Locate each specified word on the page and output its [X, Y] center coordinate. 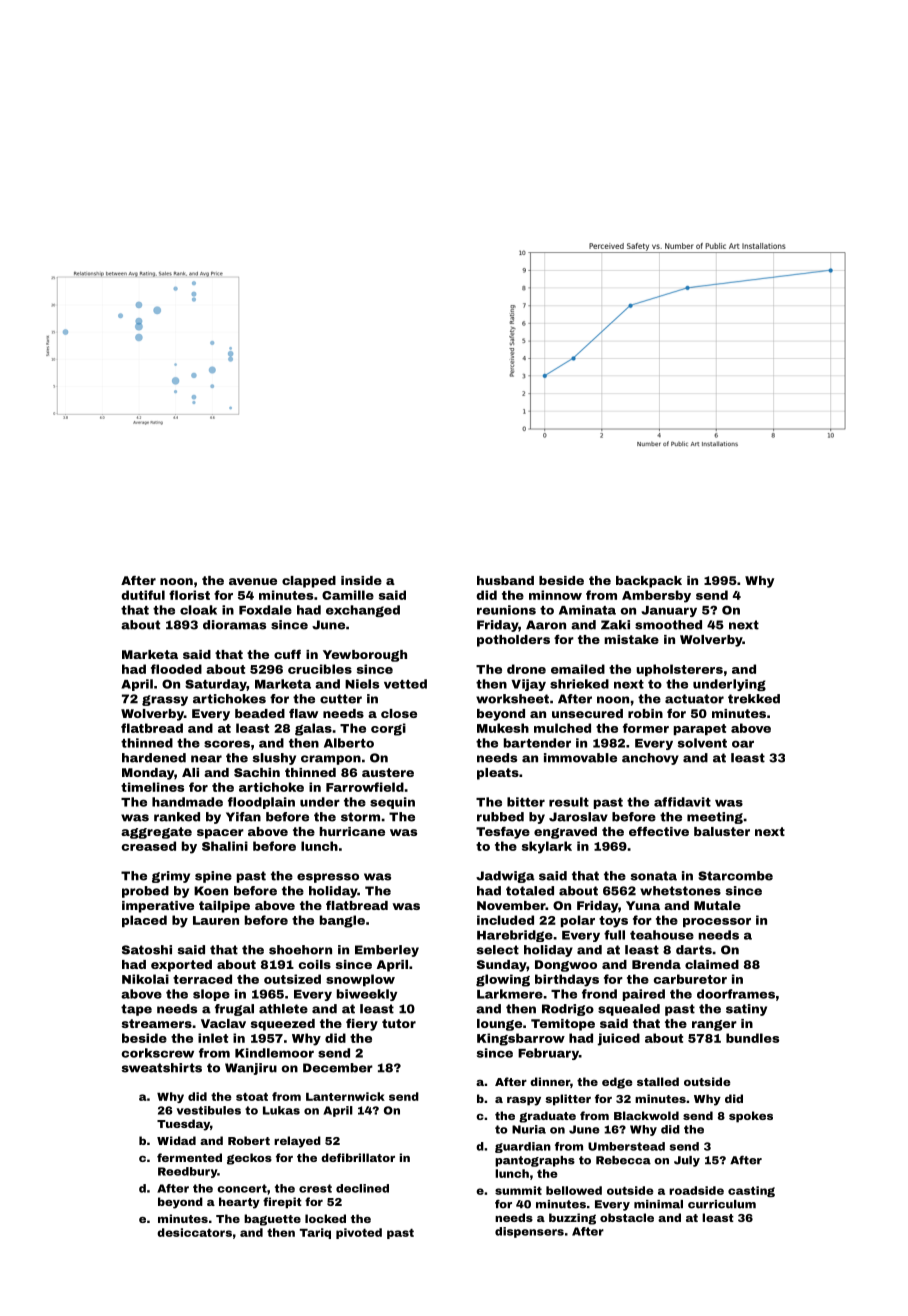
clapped [309, 582]
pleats [498, 774]
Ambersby [656, 596]
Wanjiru [251, 1069]
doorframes [736, 994]
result [569, 802]
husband [505, 580]
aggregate [156, 833]
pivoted [359, 1233]
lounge [499, 1025]
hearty [239, 1203]
